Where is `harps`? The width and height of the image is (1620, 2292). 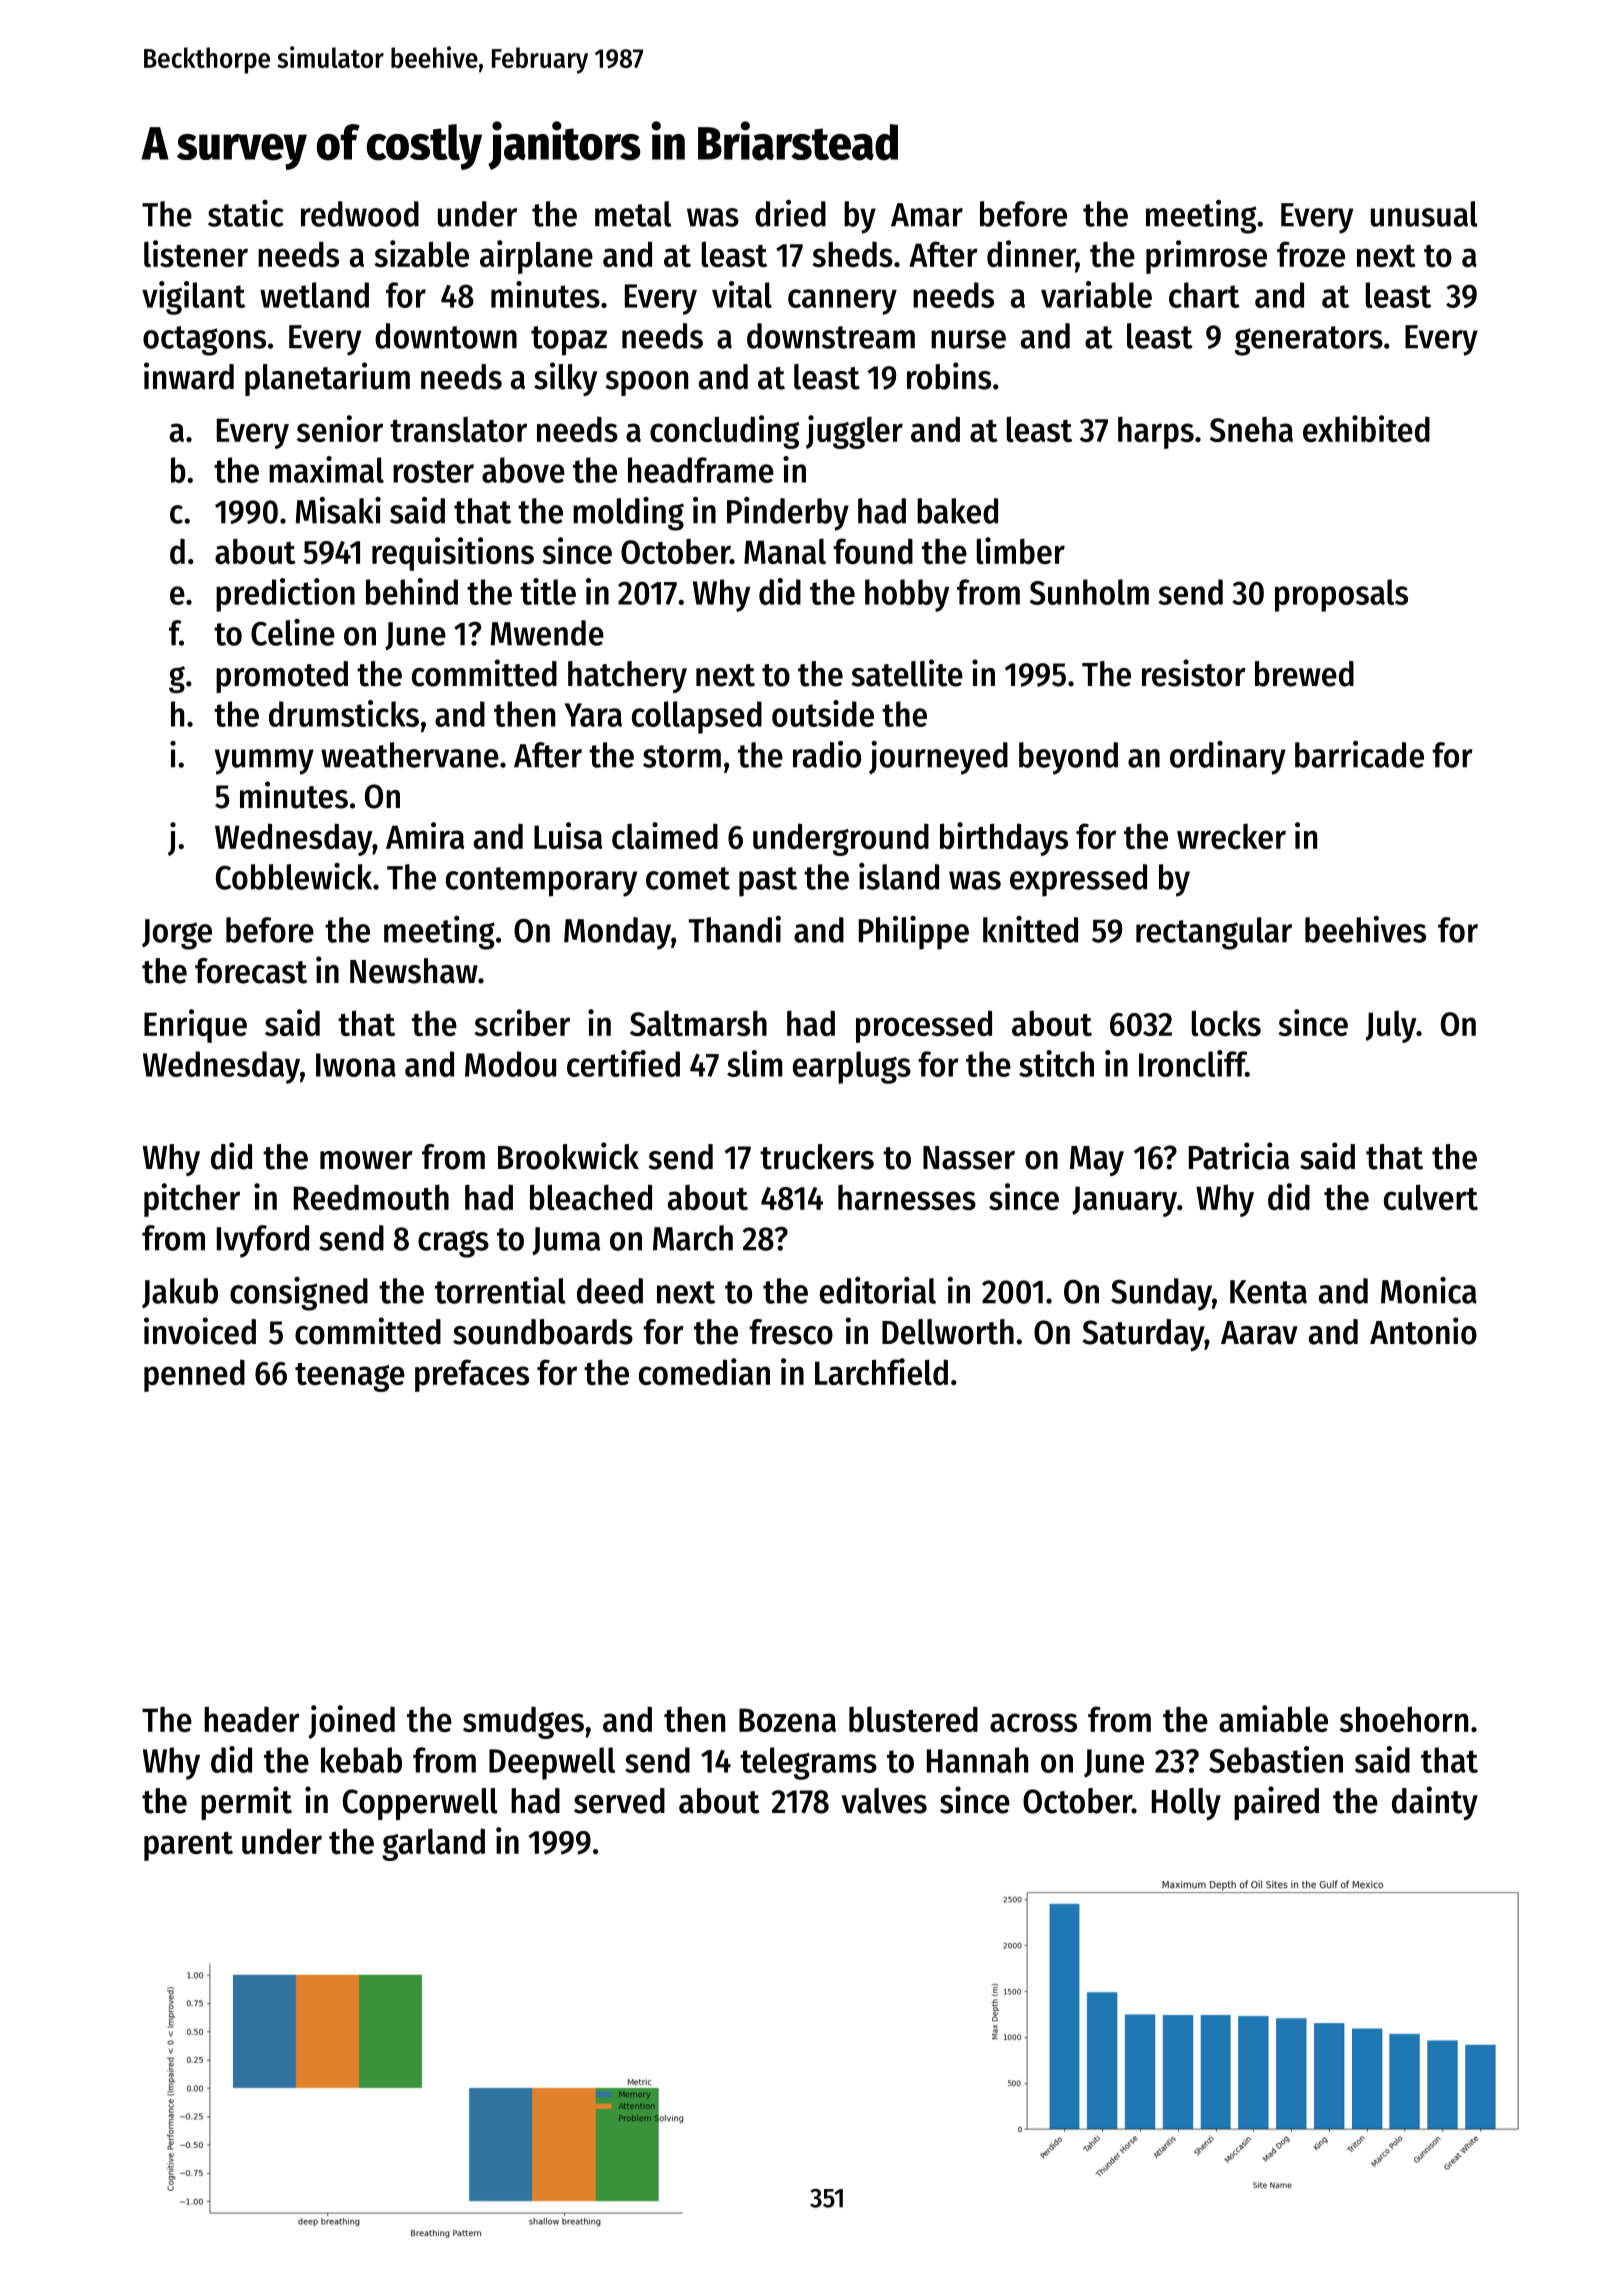
harps is located at coordinates (1156, 432).
